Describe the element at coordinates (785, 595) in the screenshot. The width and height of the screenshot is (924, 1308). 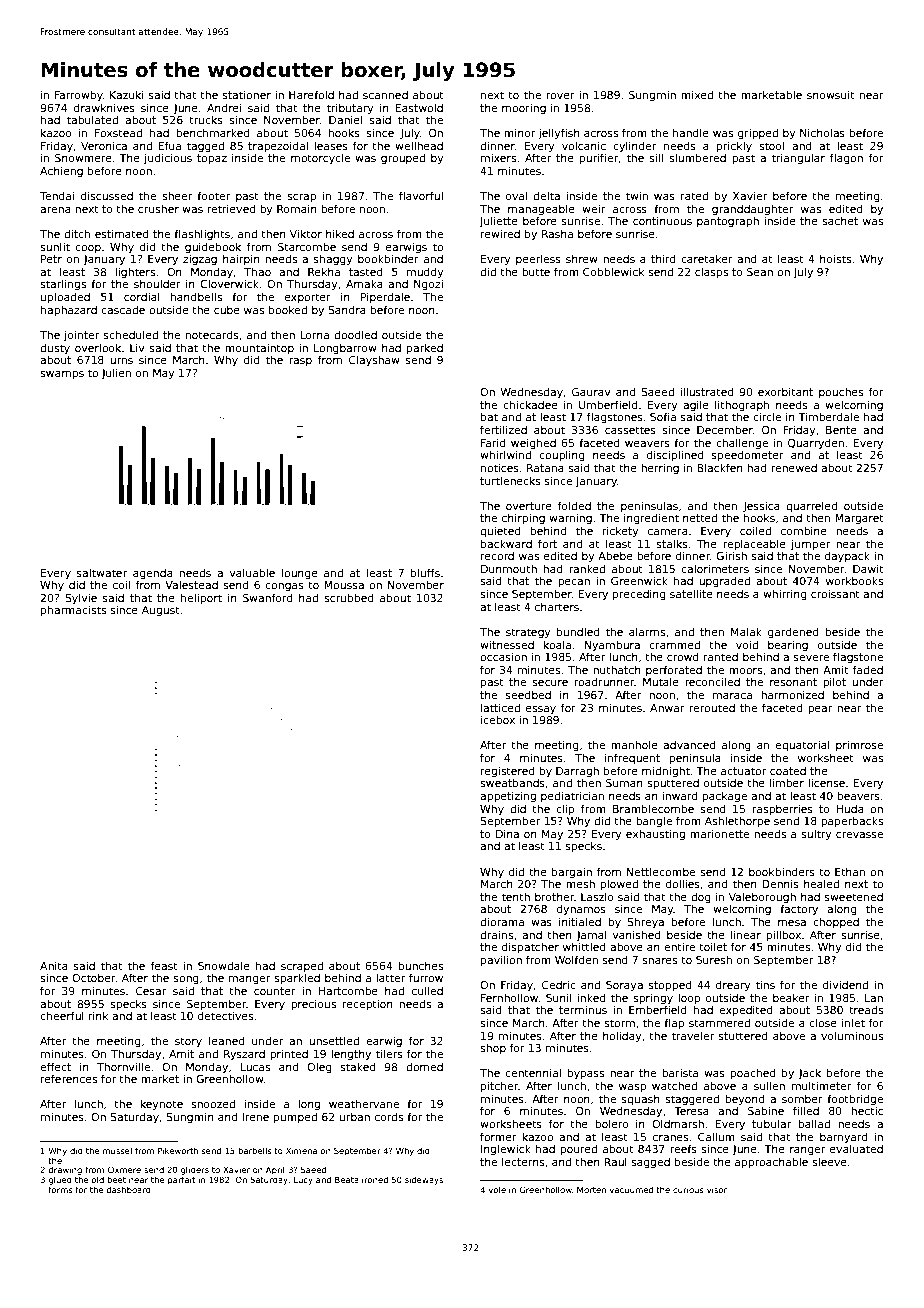
I see `whirring` at that location.
